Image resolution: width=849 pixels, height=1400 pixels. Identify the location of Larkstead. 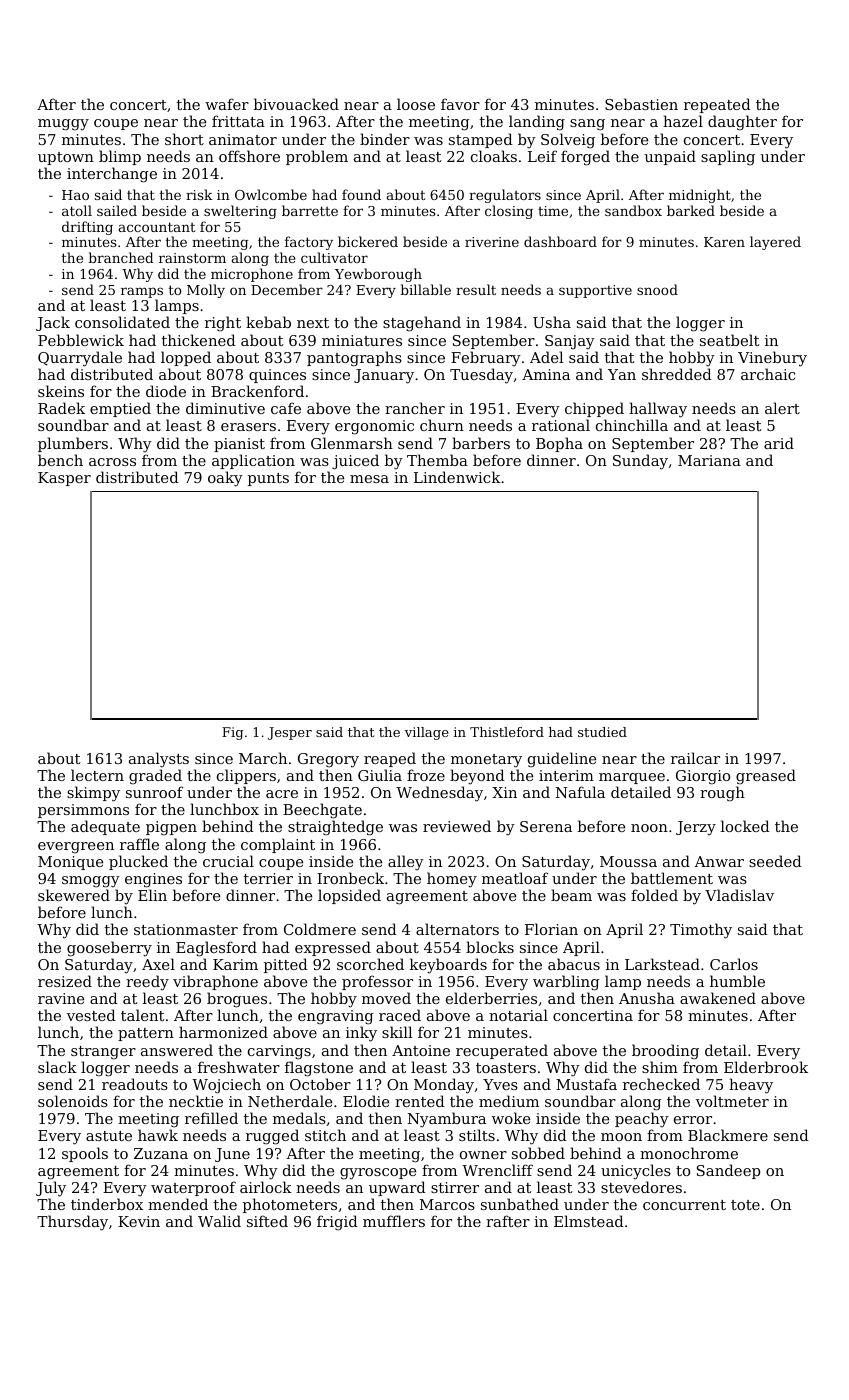
(662, 964).
